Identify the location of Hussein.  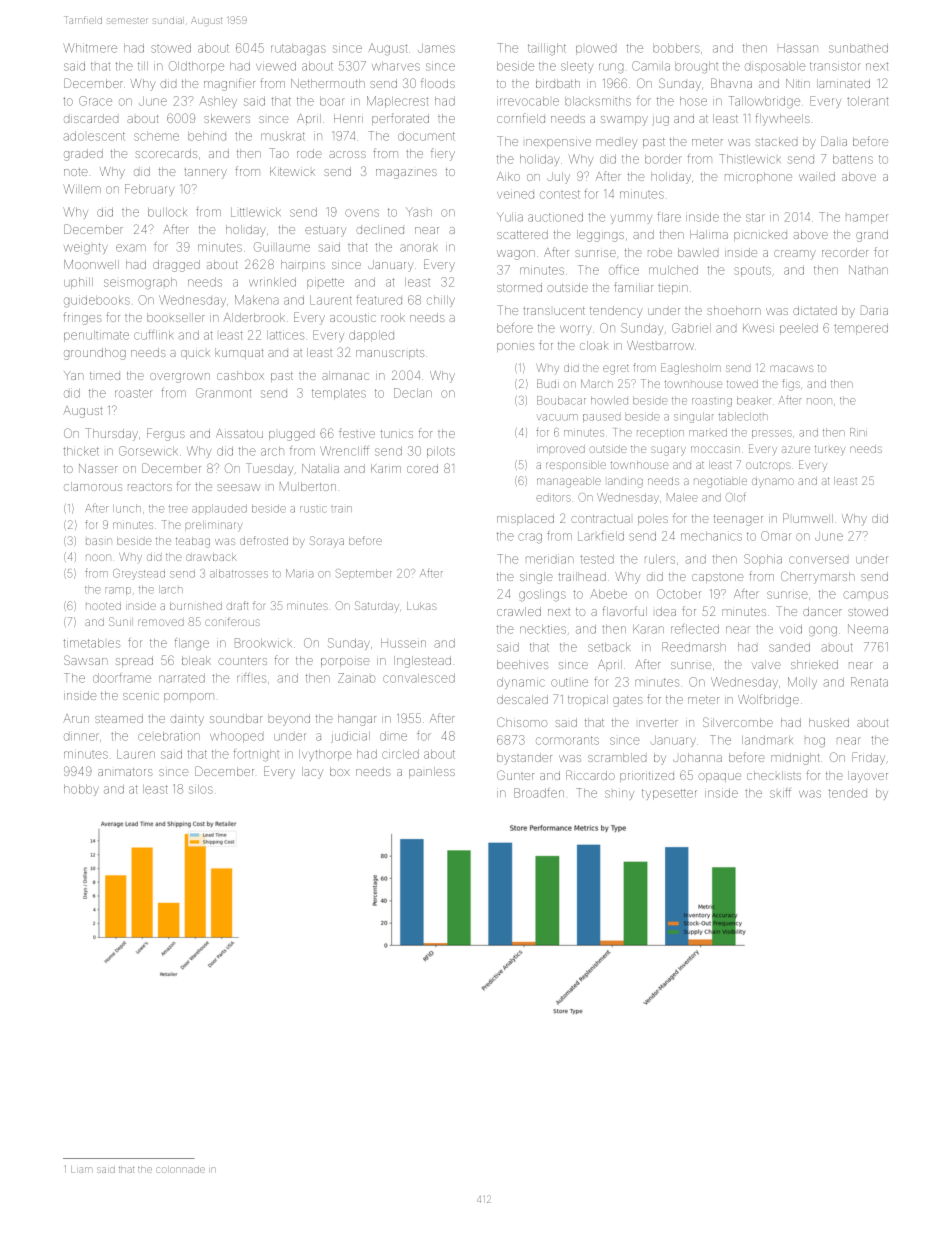
(403, 643).
